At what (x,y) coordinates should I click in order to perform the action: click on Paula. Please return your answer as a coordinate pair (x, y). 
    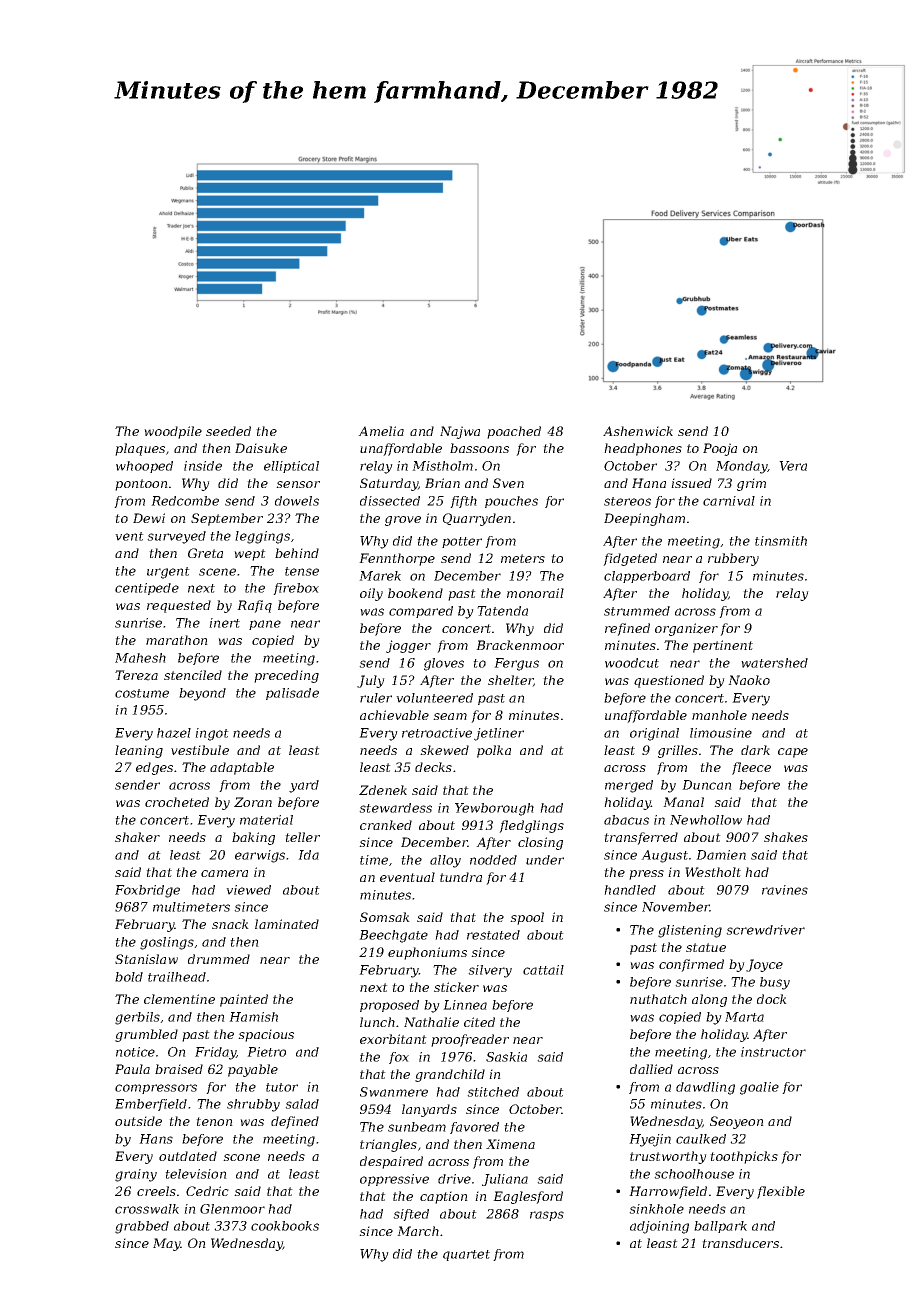
    Looking at the image, I should click on (132, 1069).
